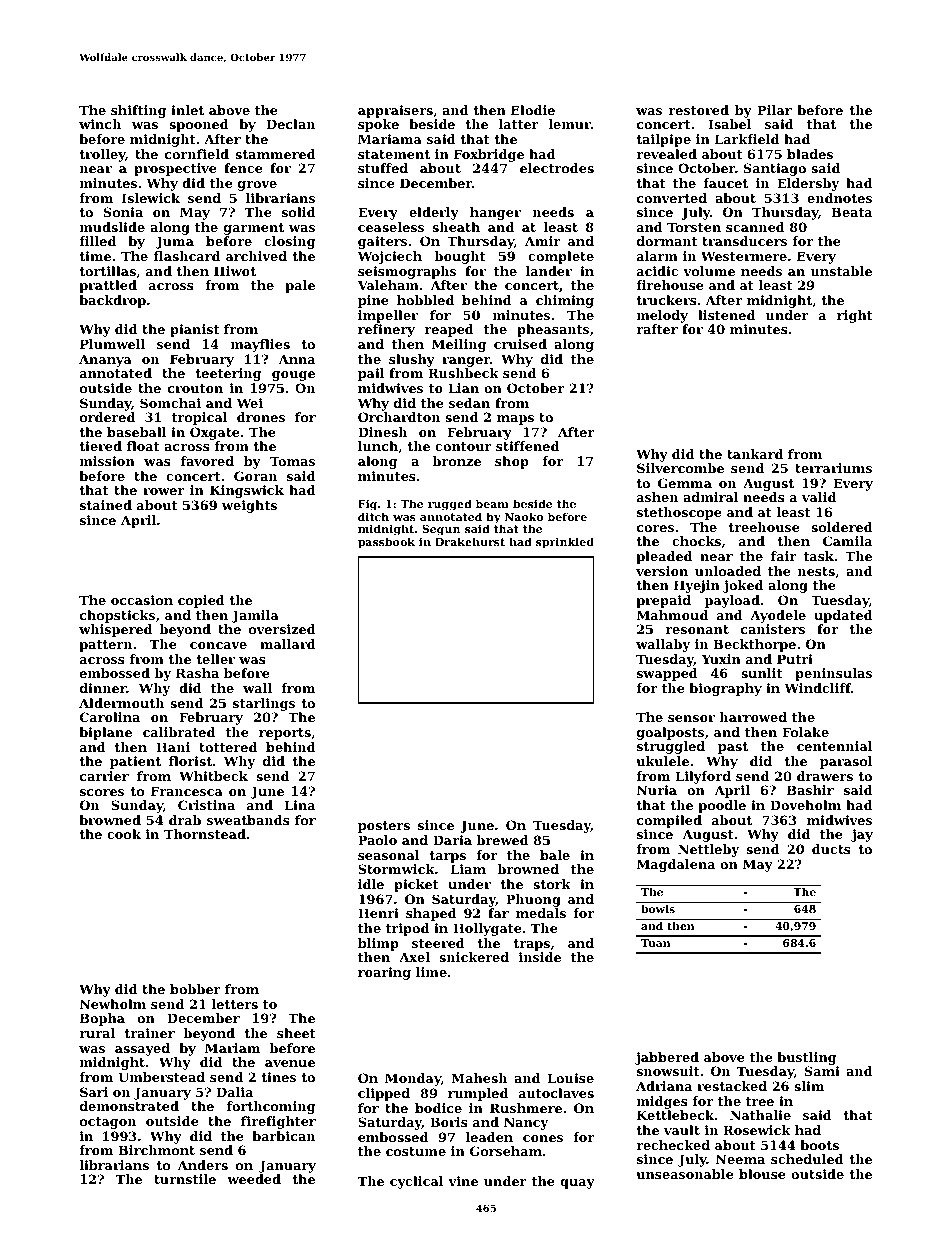  I want to click on Daria, so click(452, 840).
